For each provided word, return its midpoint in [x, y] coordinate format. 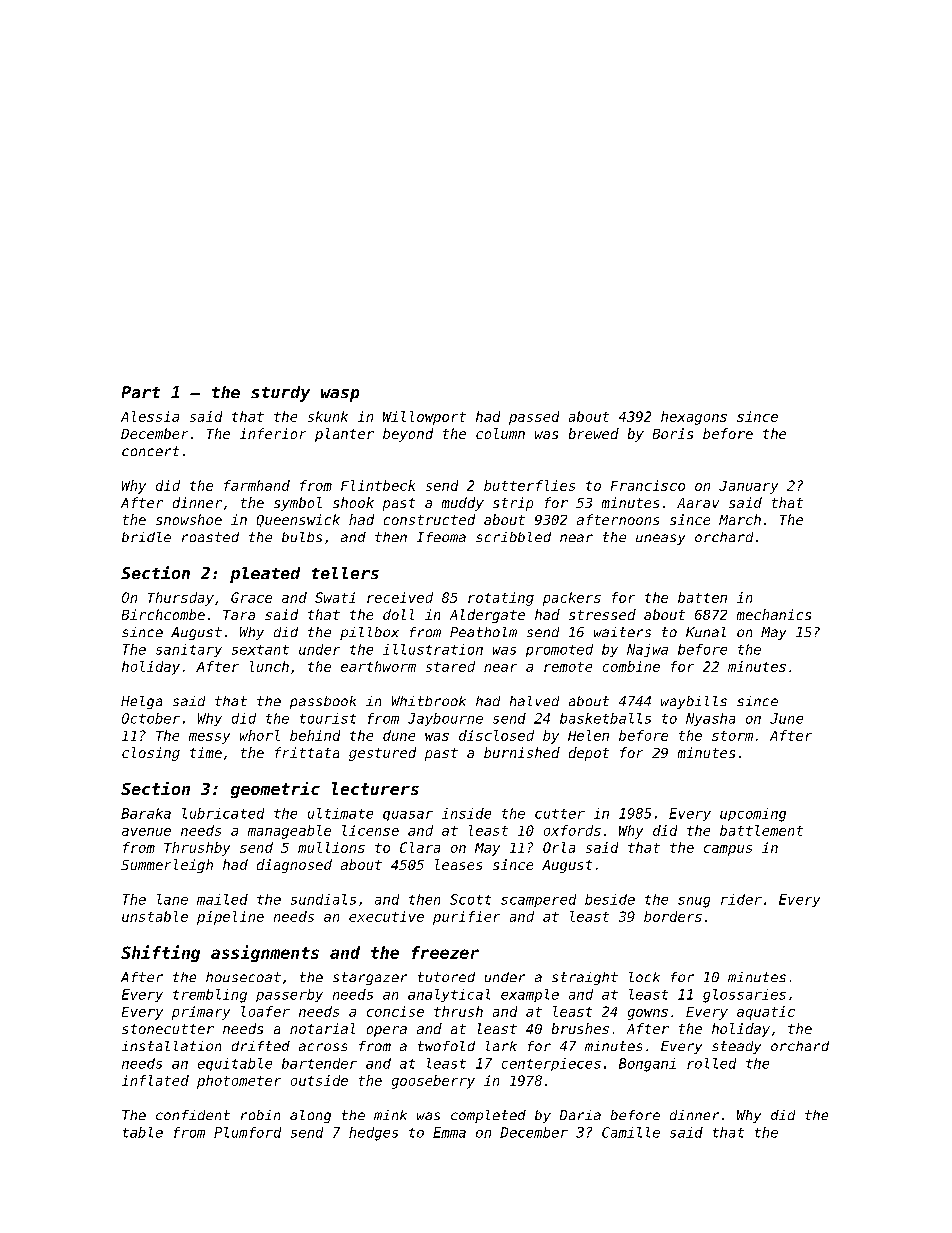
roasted [210, 537]
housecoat [243, 977]
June [786, 718]
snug [694, 902]
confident [193, 1115]
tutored [446, 977]
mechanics [774, 614]
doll [398, 614]
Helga [141, 702]
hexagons [694, 418]
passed [534, 418]
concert [150, 451]
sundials [323, 899]
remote [568, 667]
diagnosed [294, 866]
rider [741, 899]
